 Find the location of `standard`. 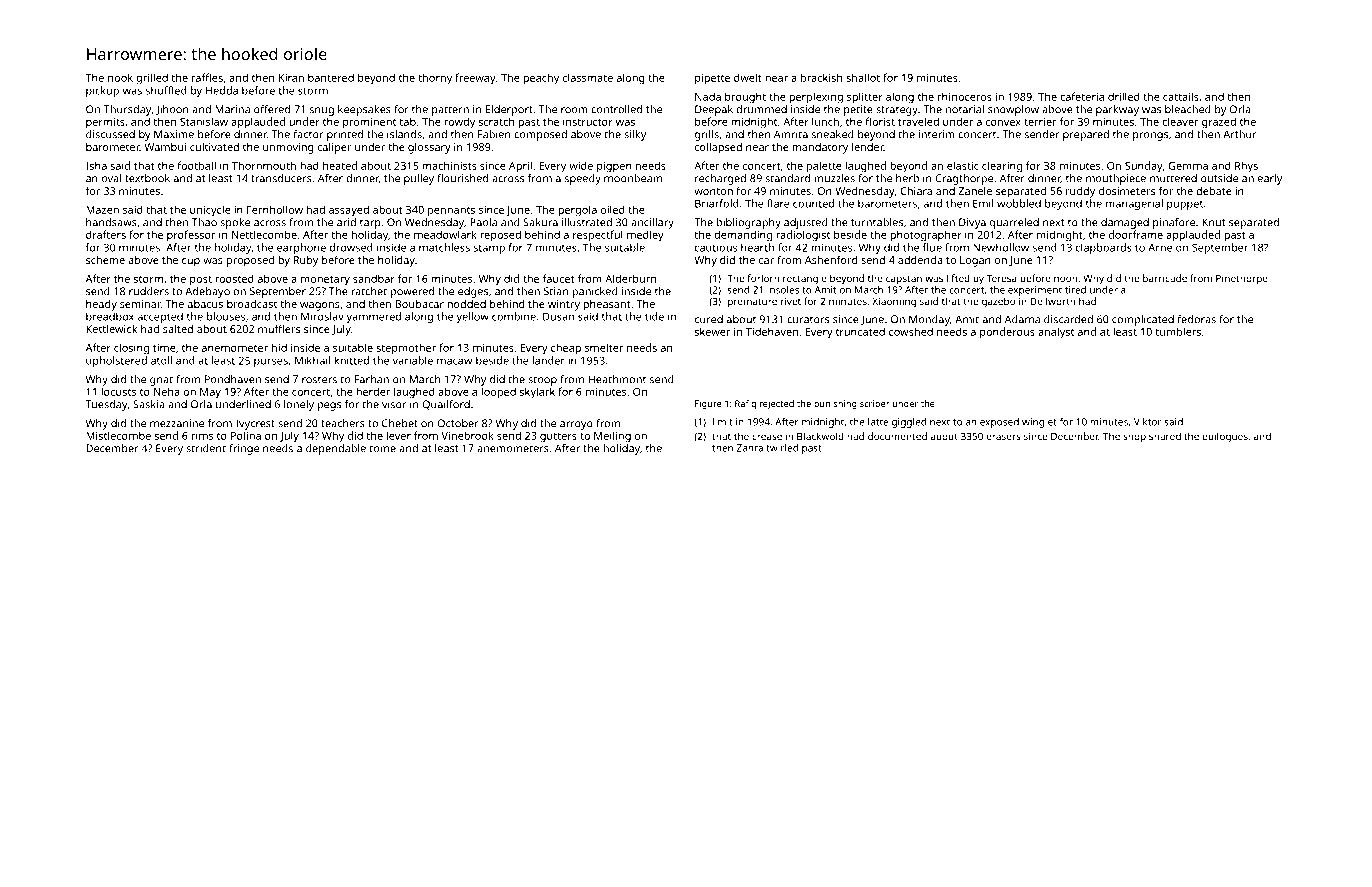

standard is located at coordinates (787, 178).
